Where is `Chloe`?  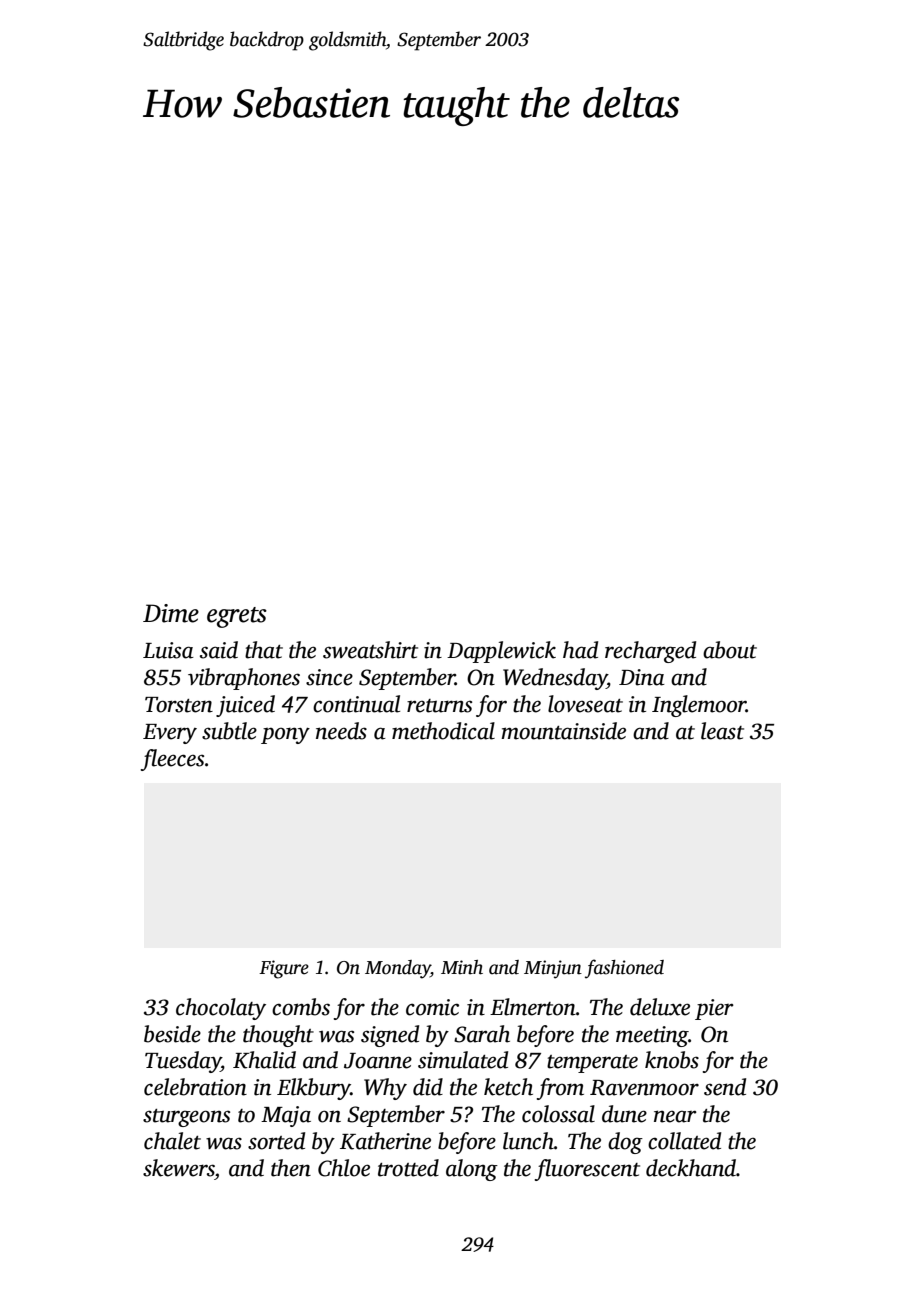
Chloe is located at coordinates (344, 1168).
